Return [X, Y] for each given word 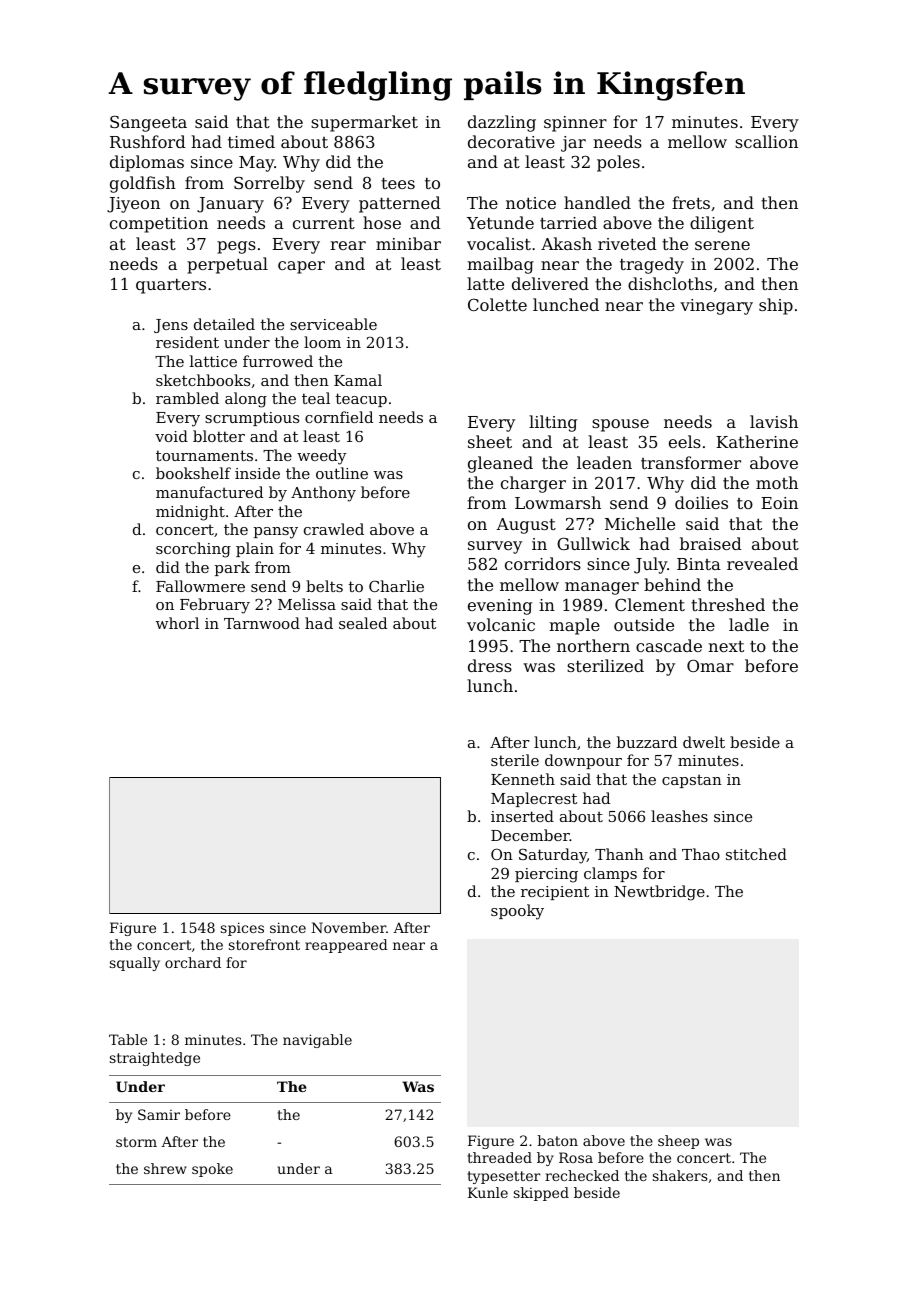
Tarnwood [262, 623]
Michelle [640, 523]
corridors [543, 563]
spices [242, 929]
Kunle [488, 1192]
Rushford [148, 141]
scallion [766, 141]
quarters [171, 286]
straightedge [155, 1059]
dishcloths [670, 283]
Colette [497, 304]
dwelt [704, 742]
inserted [522, 816]
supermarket [364, 123]
